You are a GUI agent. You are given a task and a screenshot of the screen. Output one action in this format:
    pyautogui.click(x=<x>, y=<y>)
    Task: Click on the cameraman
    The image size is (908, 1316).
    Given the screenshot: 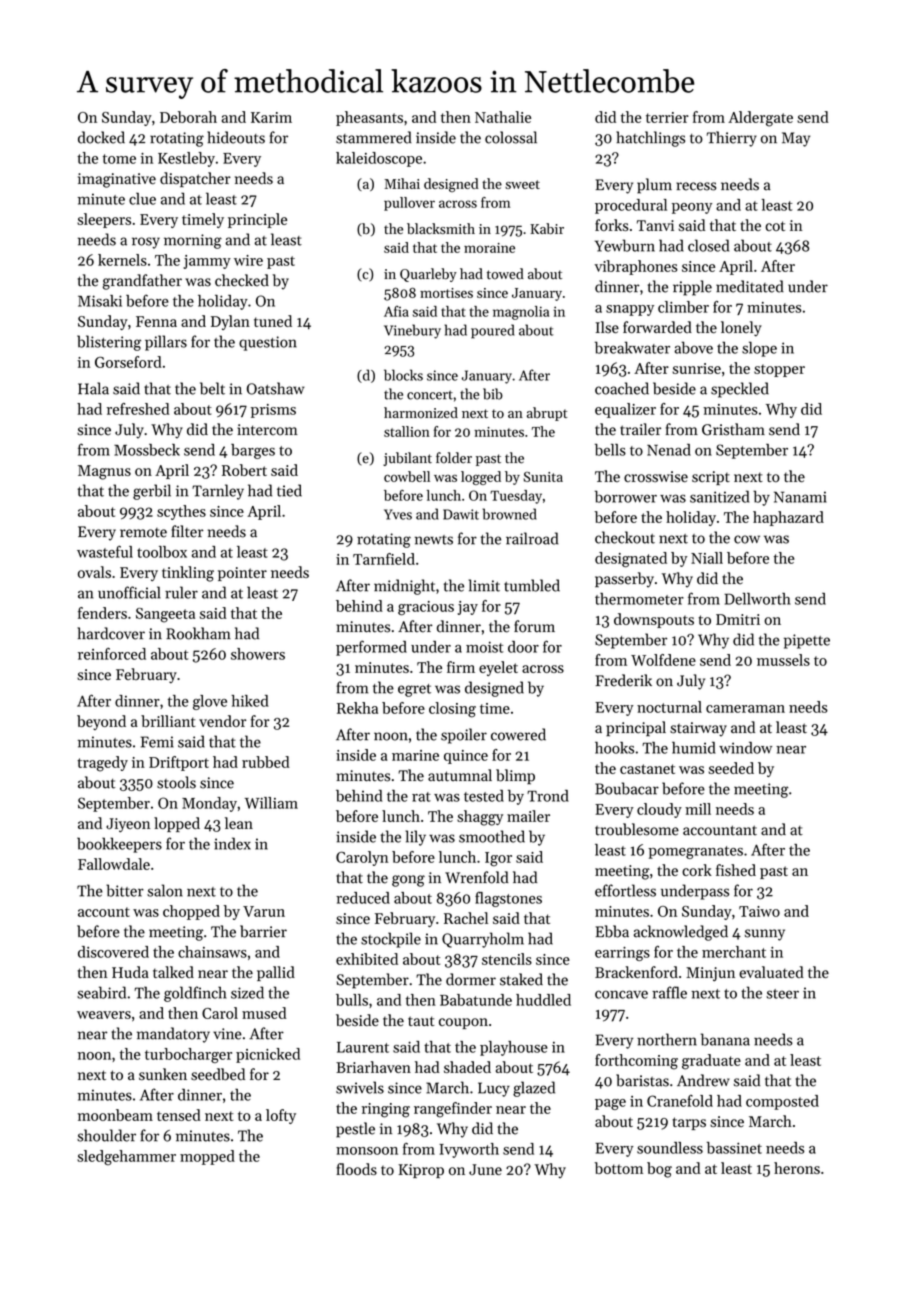 What is the action you would take?
    pyautogui.click(x=745, y=709)
